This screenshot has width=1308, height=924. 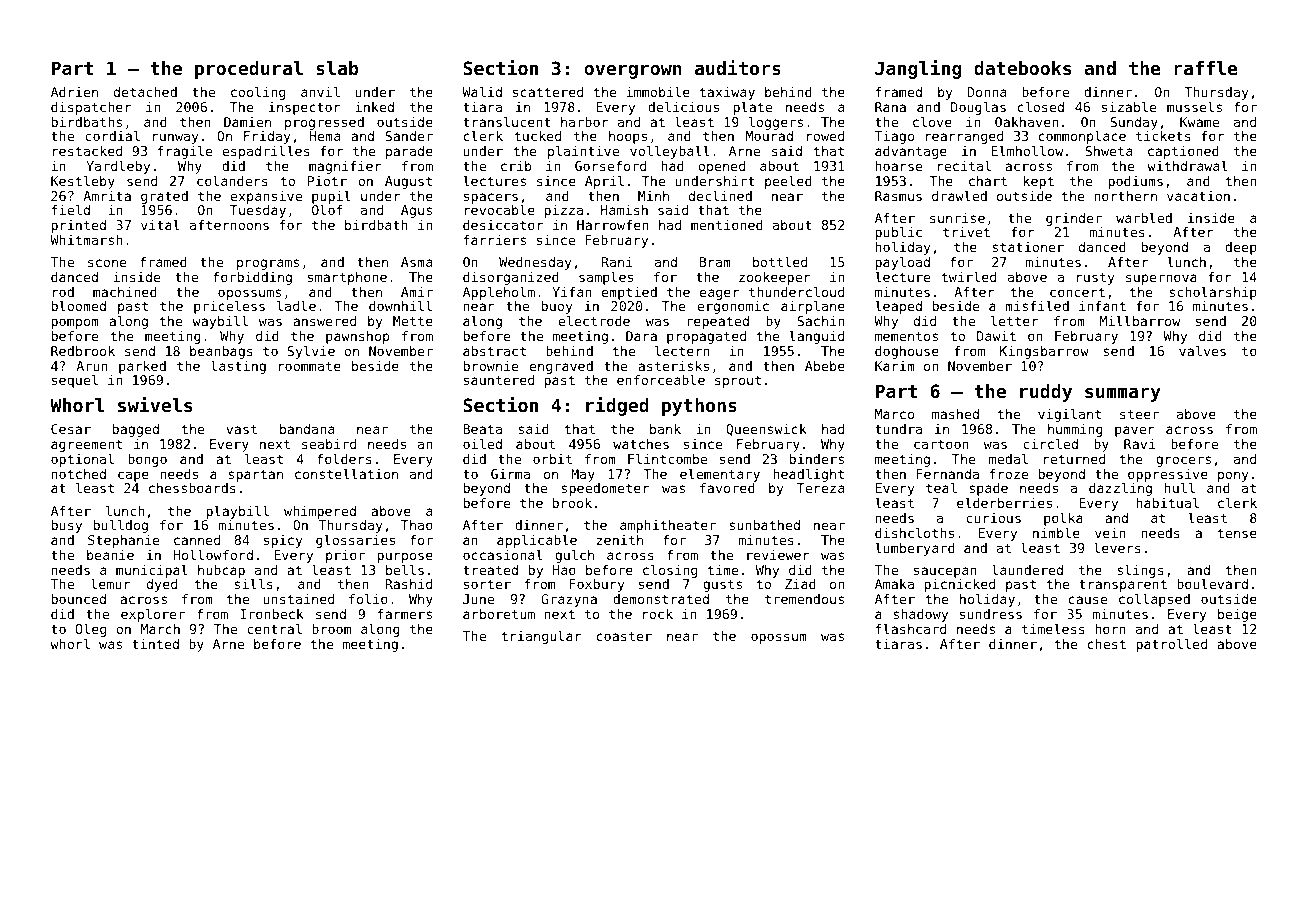 What do you see at coordinates (1205, 68) in the screenshot?
I see `raffle` at bounding box center [1205, 68].
